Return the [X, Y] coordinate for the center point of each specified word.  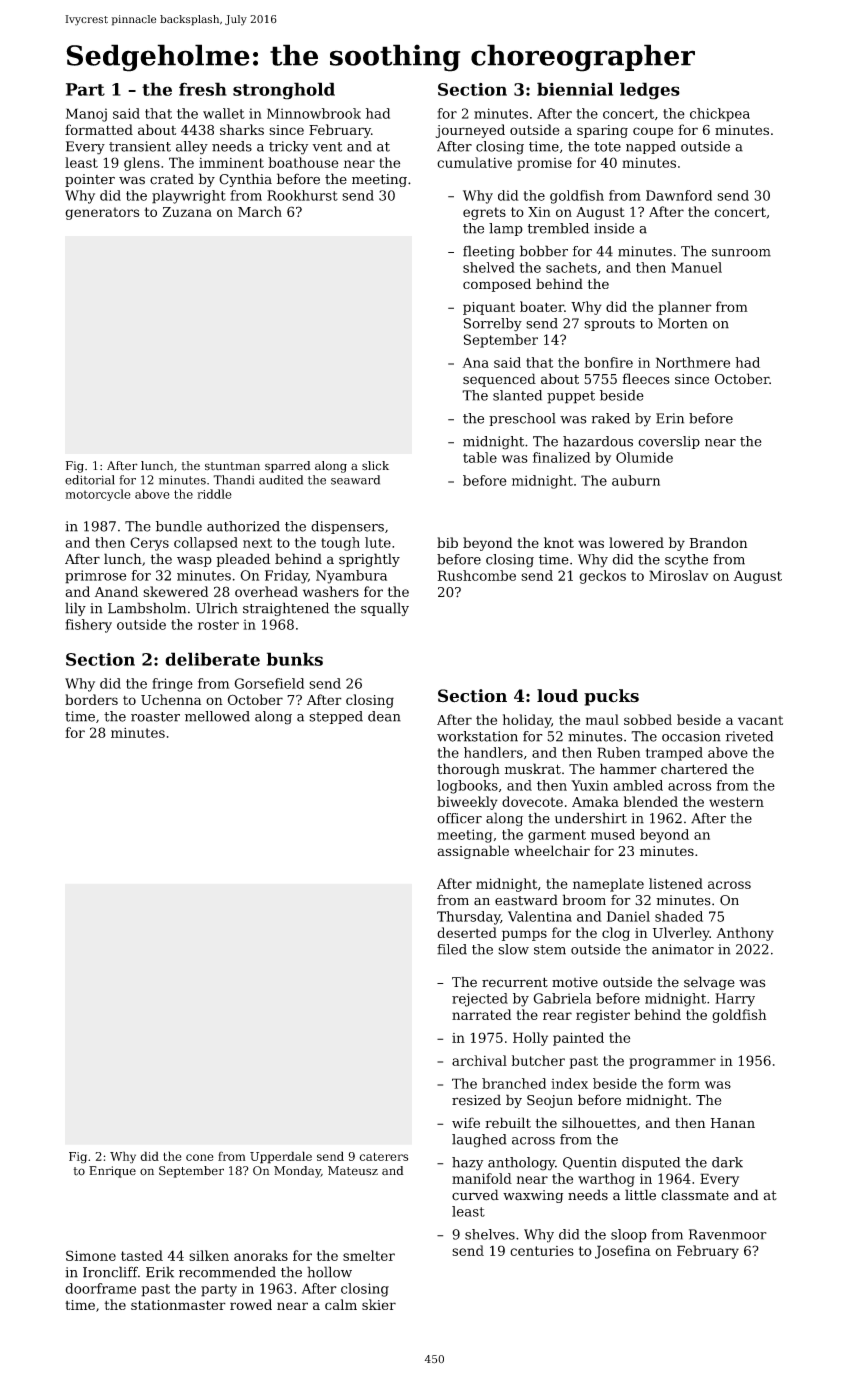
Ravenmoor [728, 1234]
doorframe [100, 1288]
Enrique [112, 1172]
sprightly [369, 560]
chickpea [720, 115]
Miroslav [678, 575]
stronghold [284, 91]
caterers [383, 1156]
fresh [203, 89]
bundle [179, 526]
